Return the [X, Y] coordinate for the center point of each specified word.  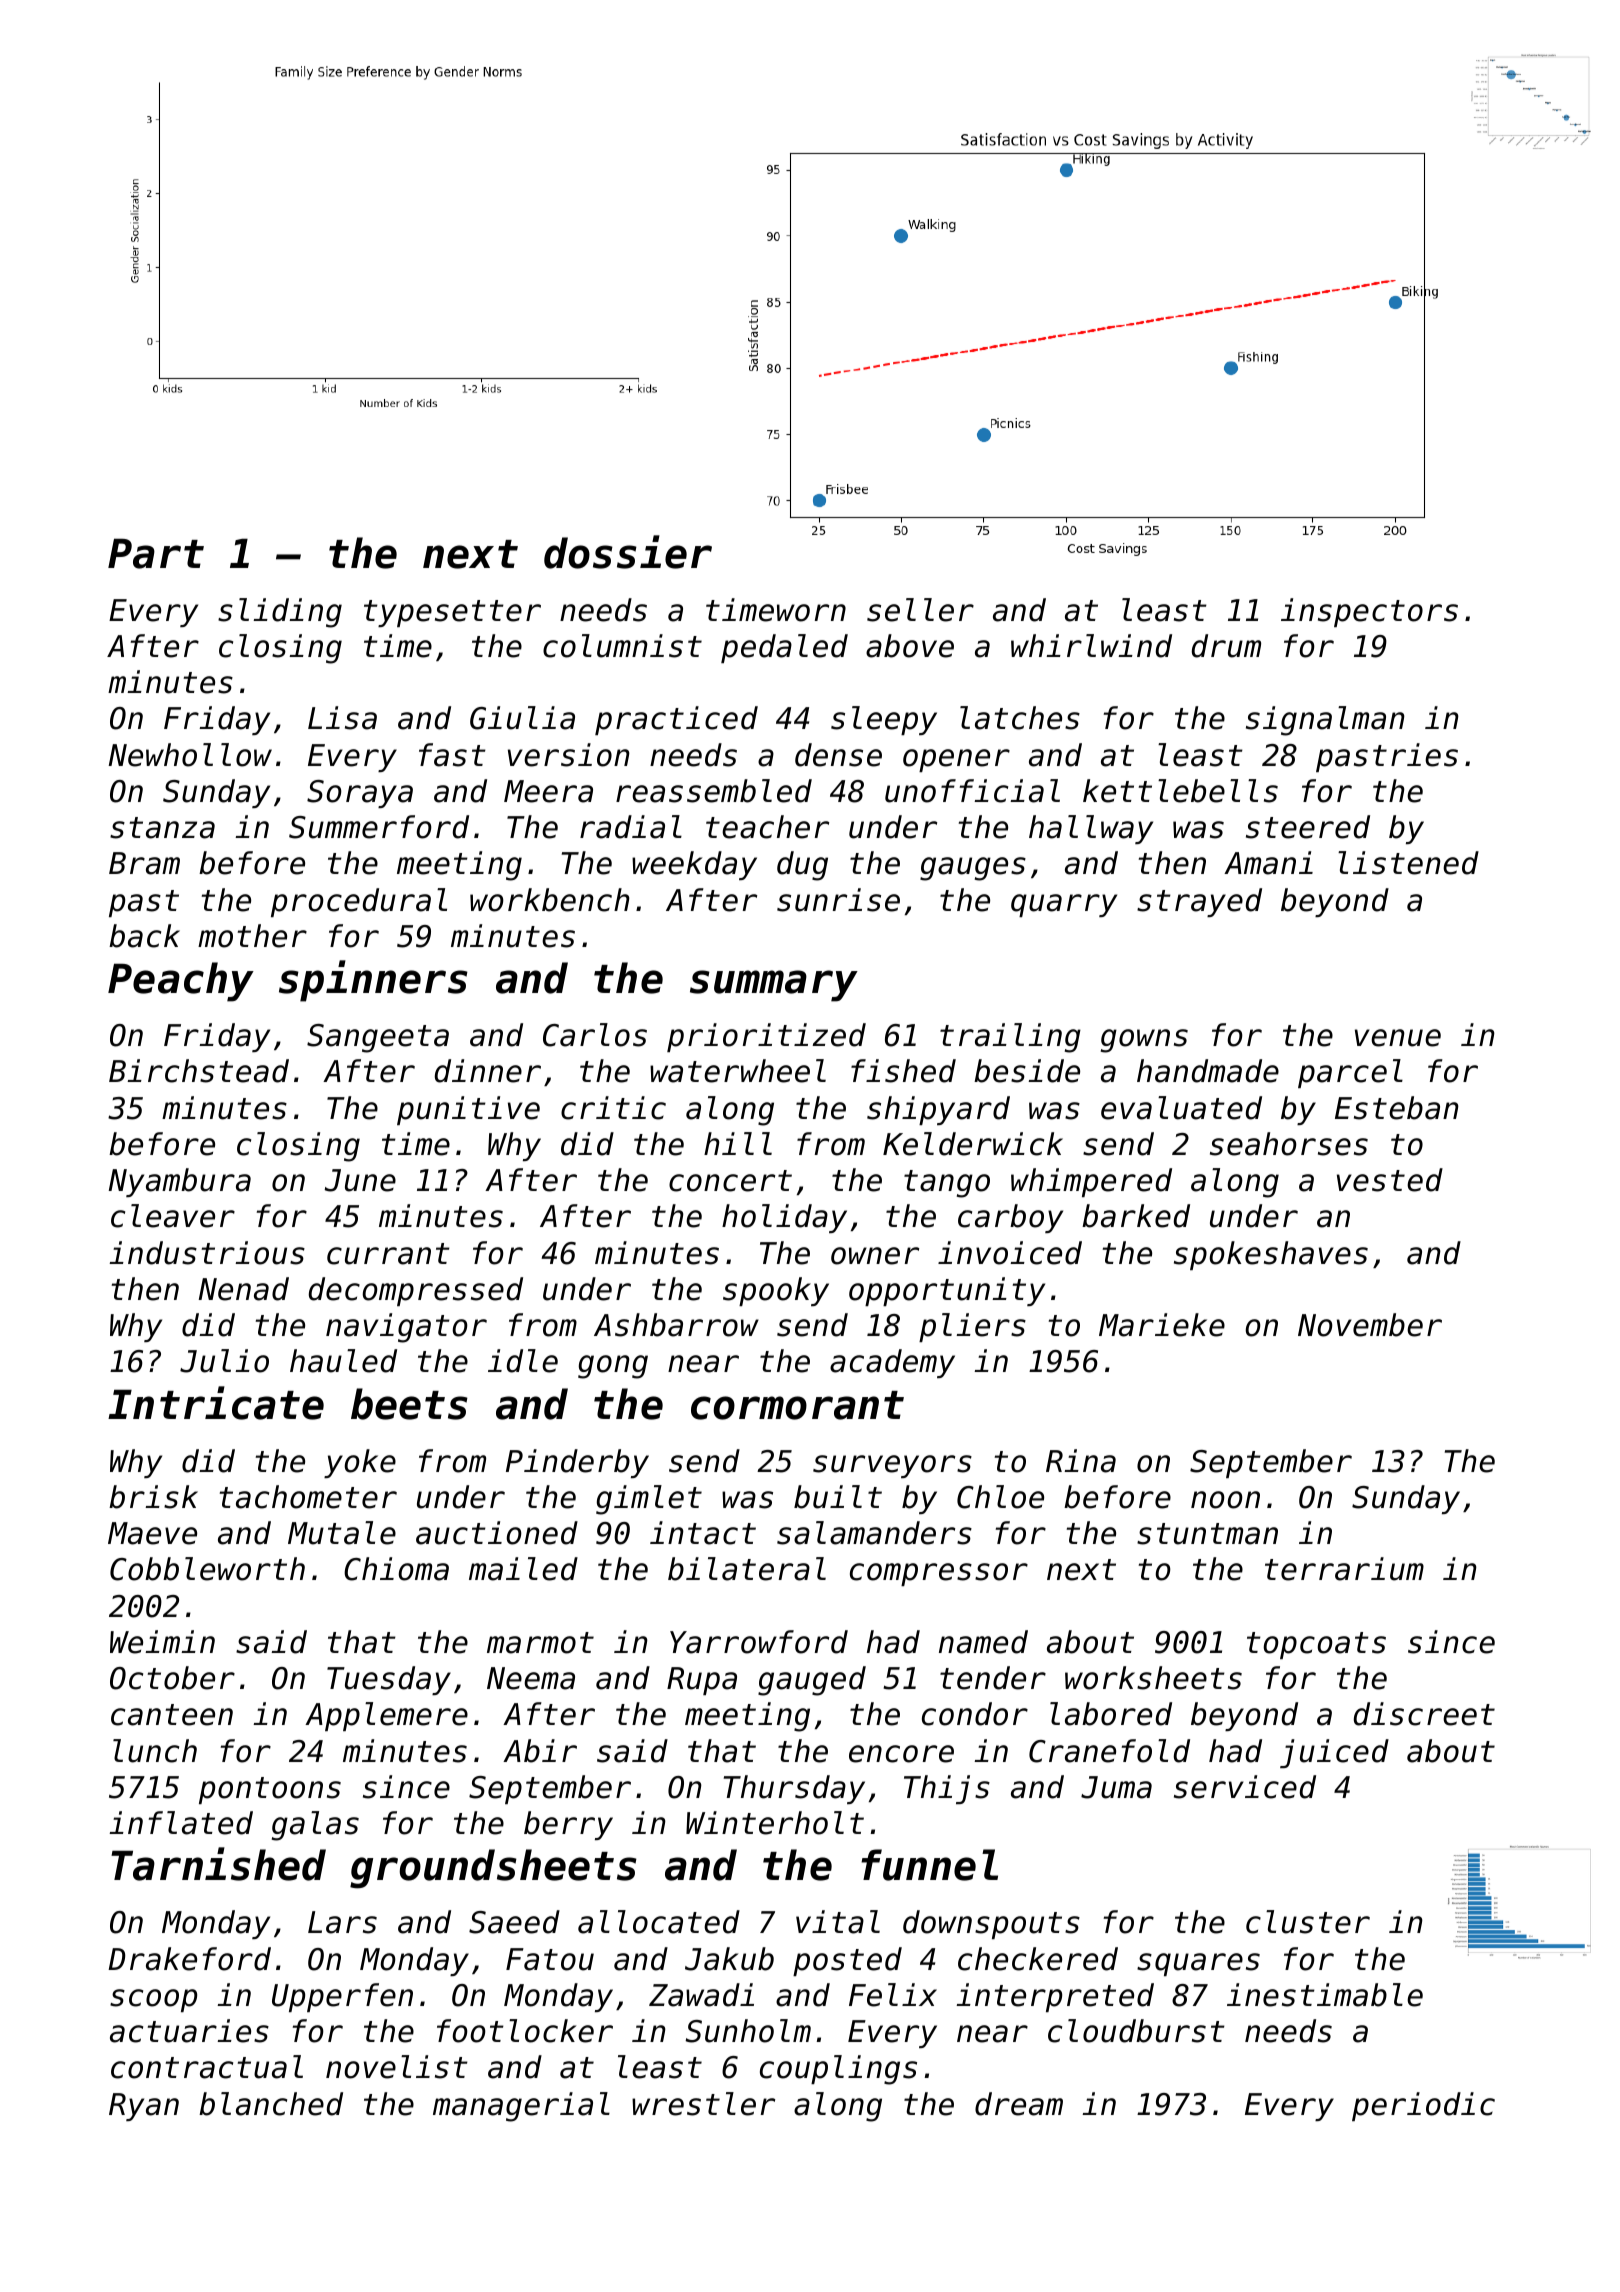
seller [920, 610]
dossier [628, 552]
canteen [172, 1715]
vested [1390, 1180]
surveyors [892, 1466]
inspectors [1369, 612]
